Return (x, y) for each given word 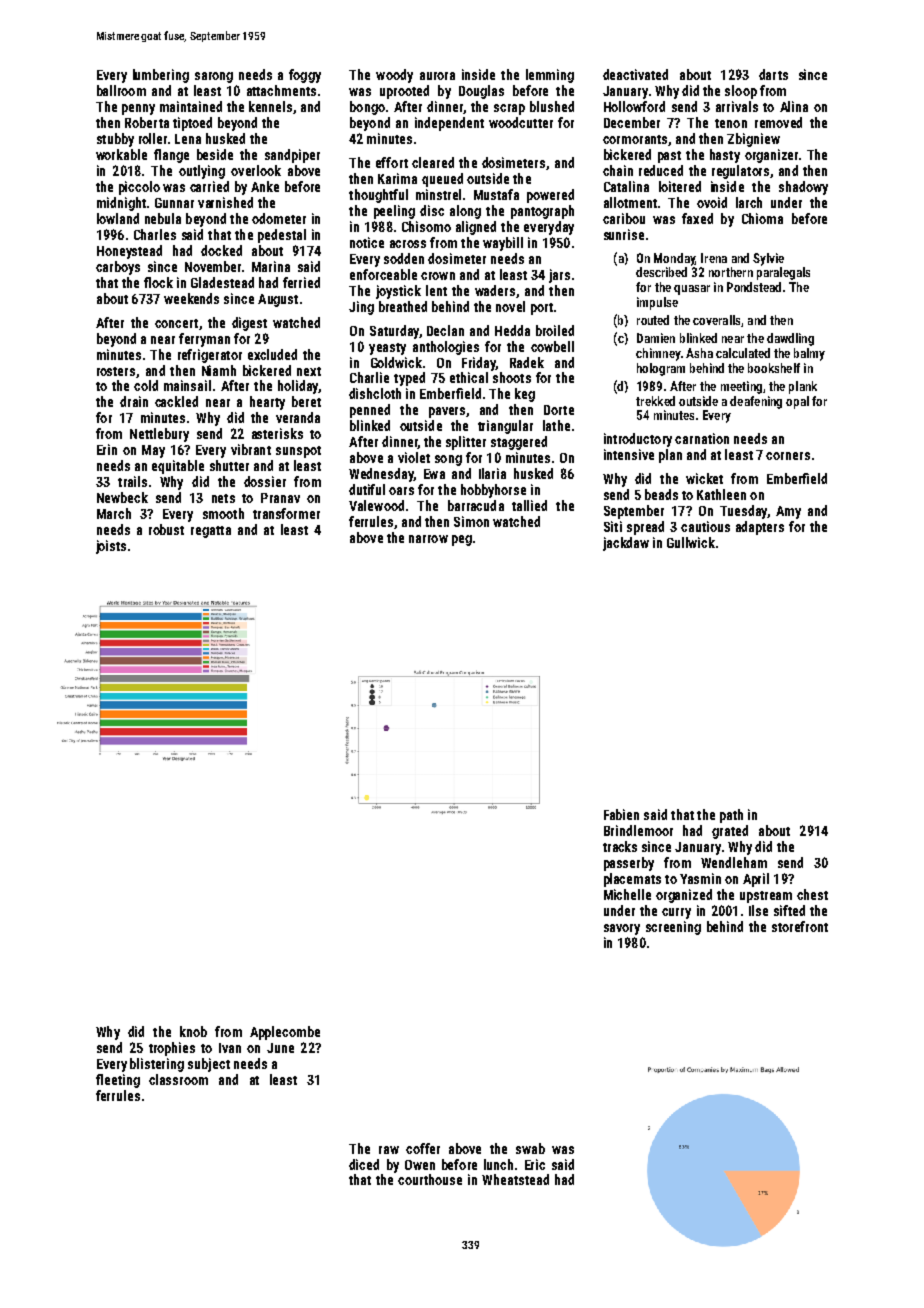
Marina (271, 266)
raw (389, 1150)
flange (171, 156)
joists (111, 547)
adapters (760, 528)
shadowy (803, 188)
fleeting (118, 1081)
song (448, 460)
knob (193, 1031)
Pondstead (754, 287)
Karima (397, 178)
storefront (800, 926)
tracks (620, 846)
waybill (503, 244)
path (731, 816)
